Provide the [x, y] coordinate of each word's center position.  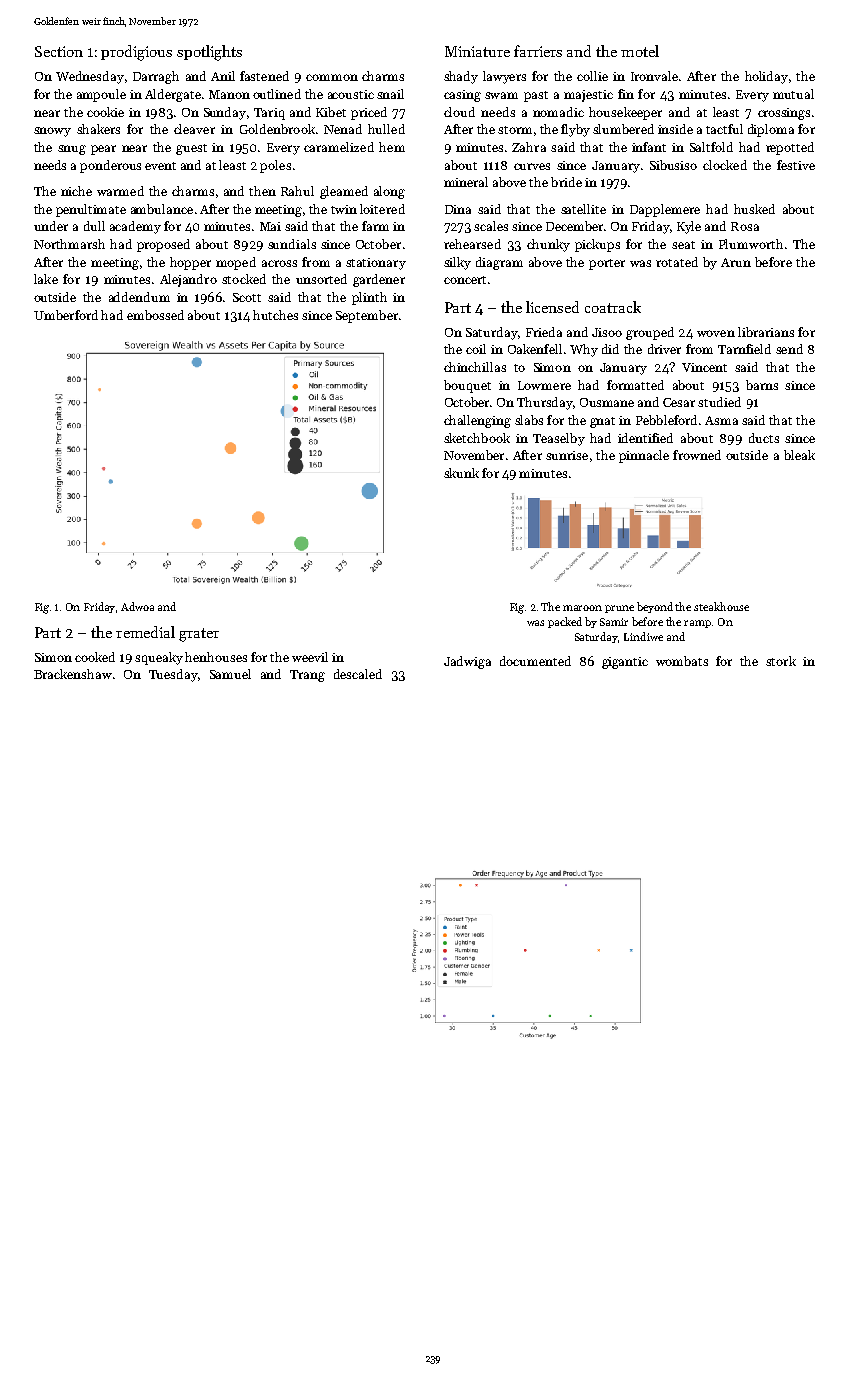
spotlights [209, 53]
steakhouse [721, 606]
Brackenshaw [73, 674]
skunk [461, 473]
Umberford [66, 315]
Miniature [477, 51]
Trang [307, 676]
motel [640, 51]
